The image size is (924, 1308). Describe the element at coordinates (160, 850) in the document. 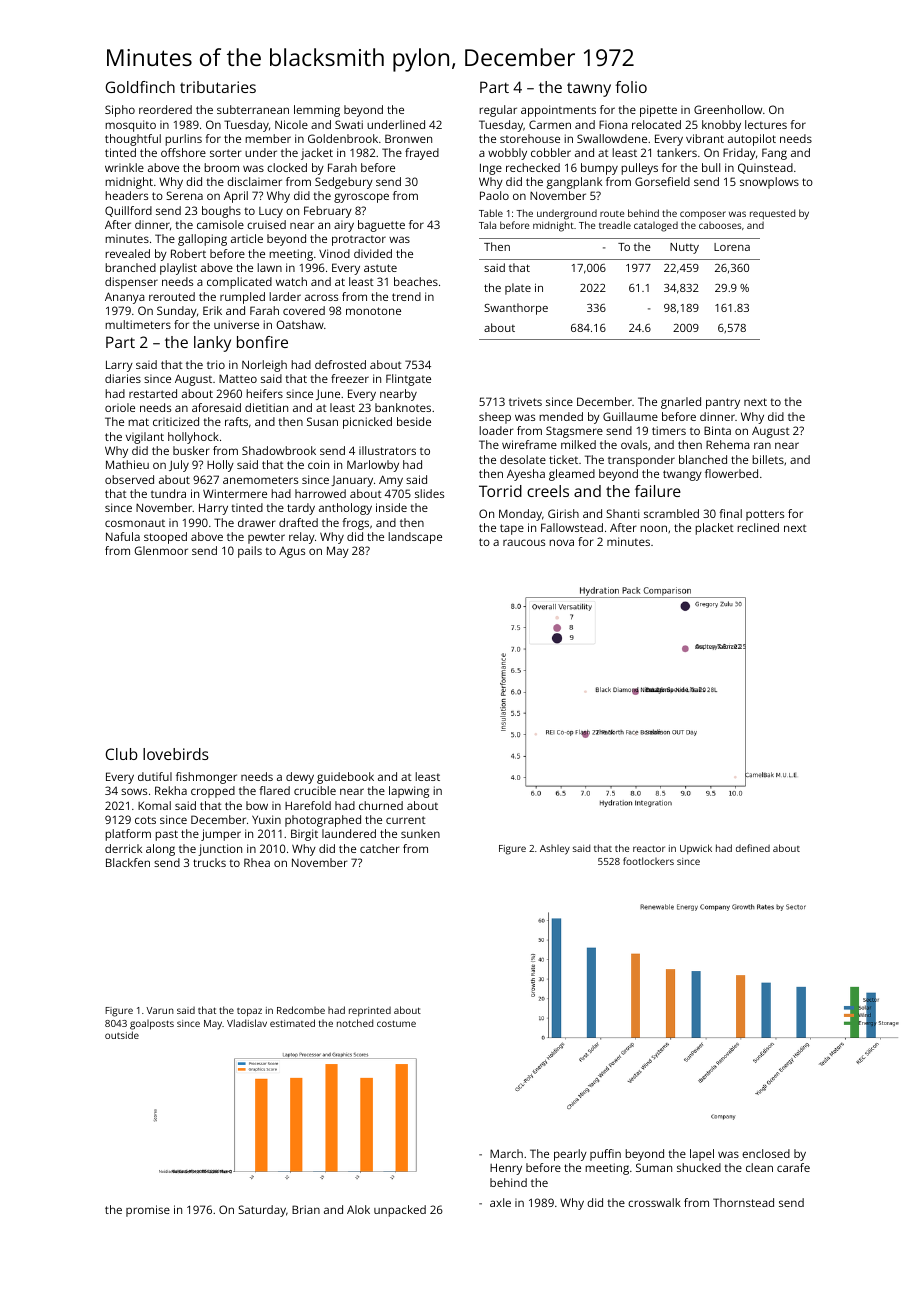

I see `along` at that location.
